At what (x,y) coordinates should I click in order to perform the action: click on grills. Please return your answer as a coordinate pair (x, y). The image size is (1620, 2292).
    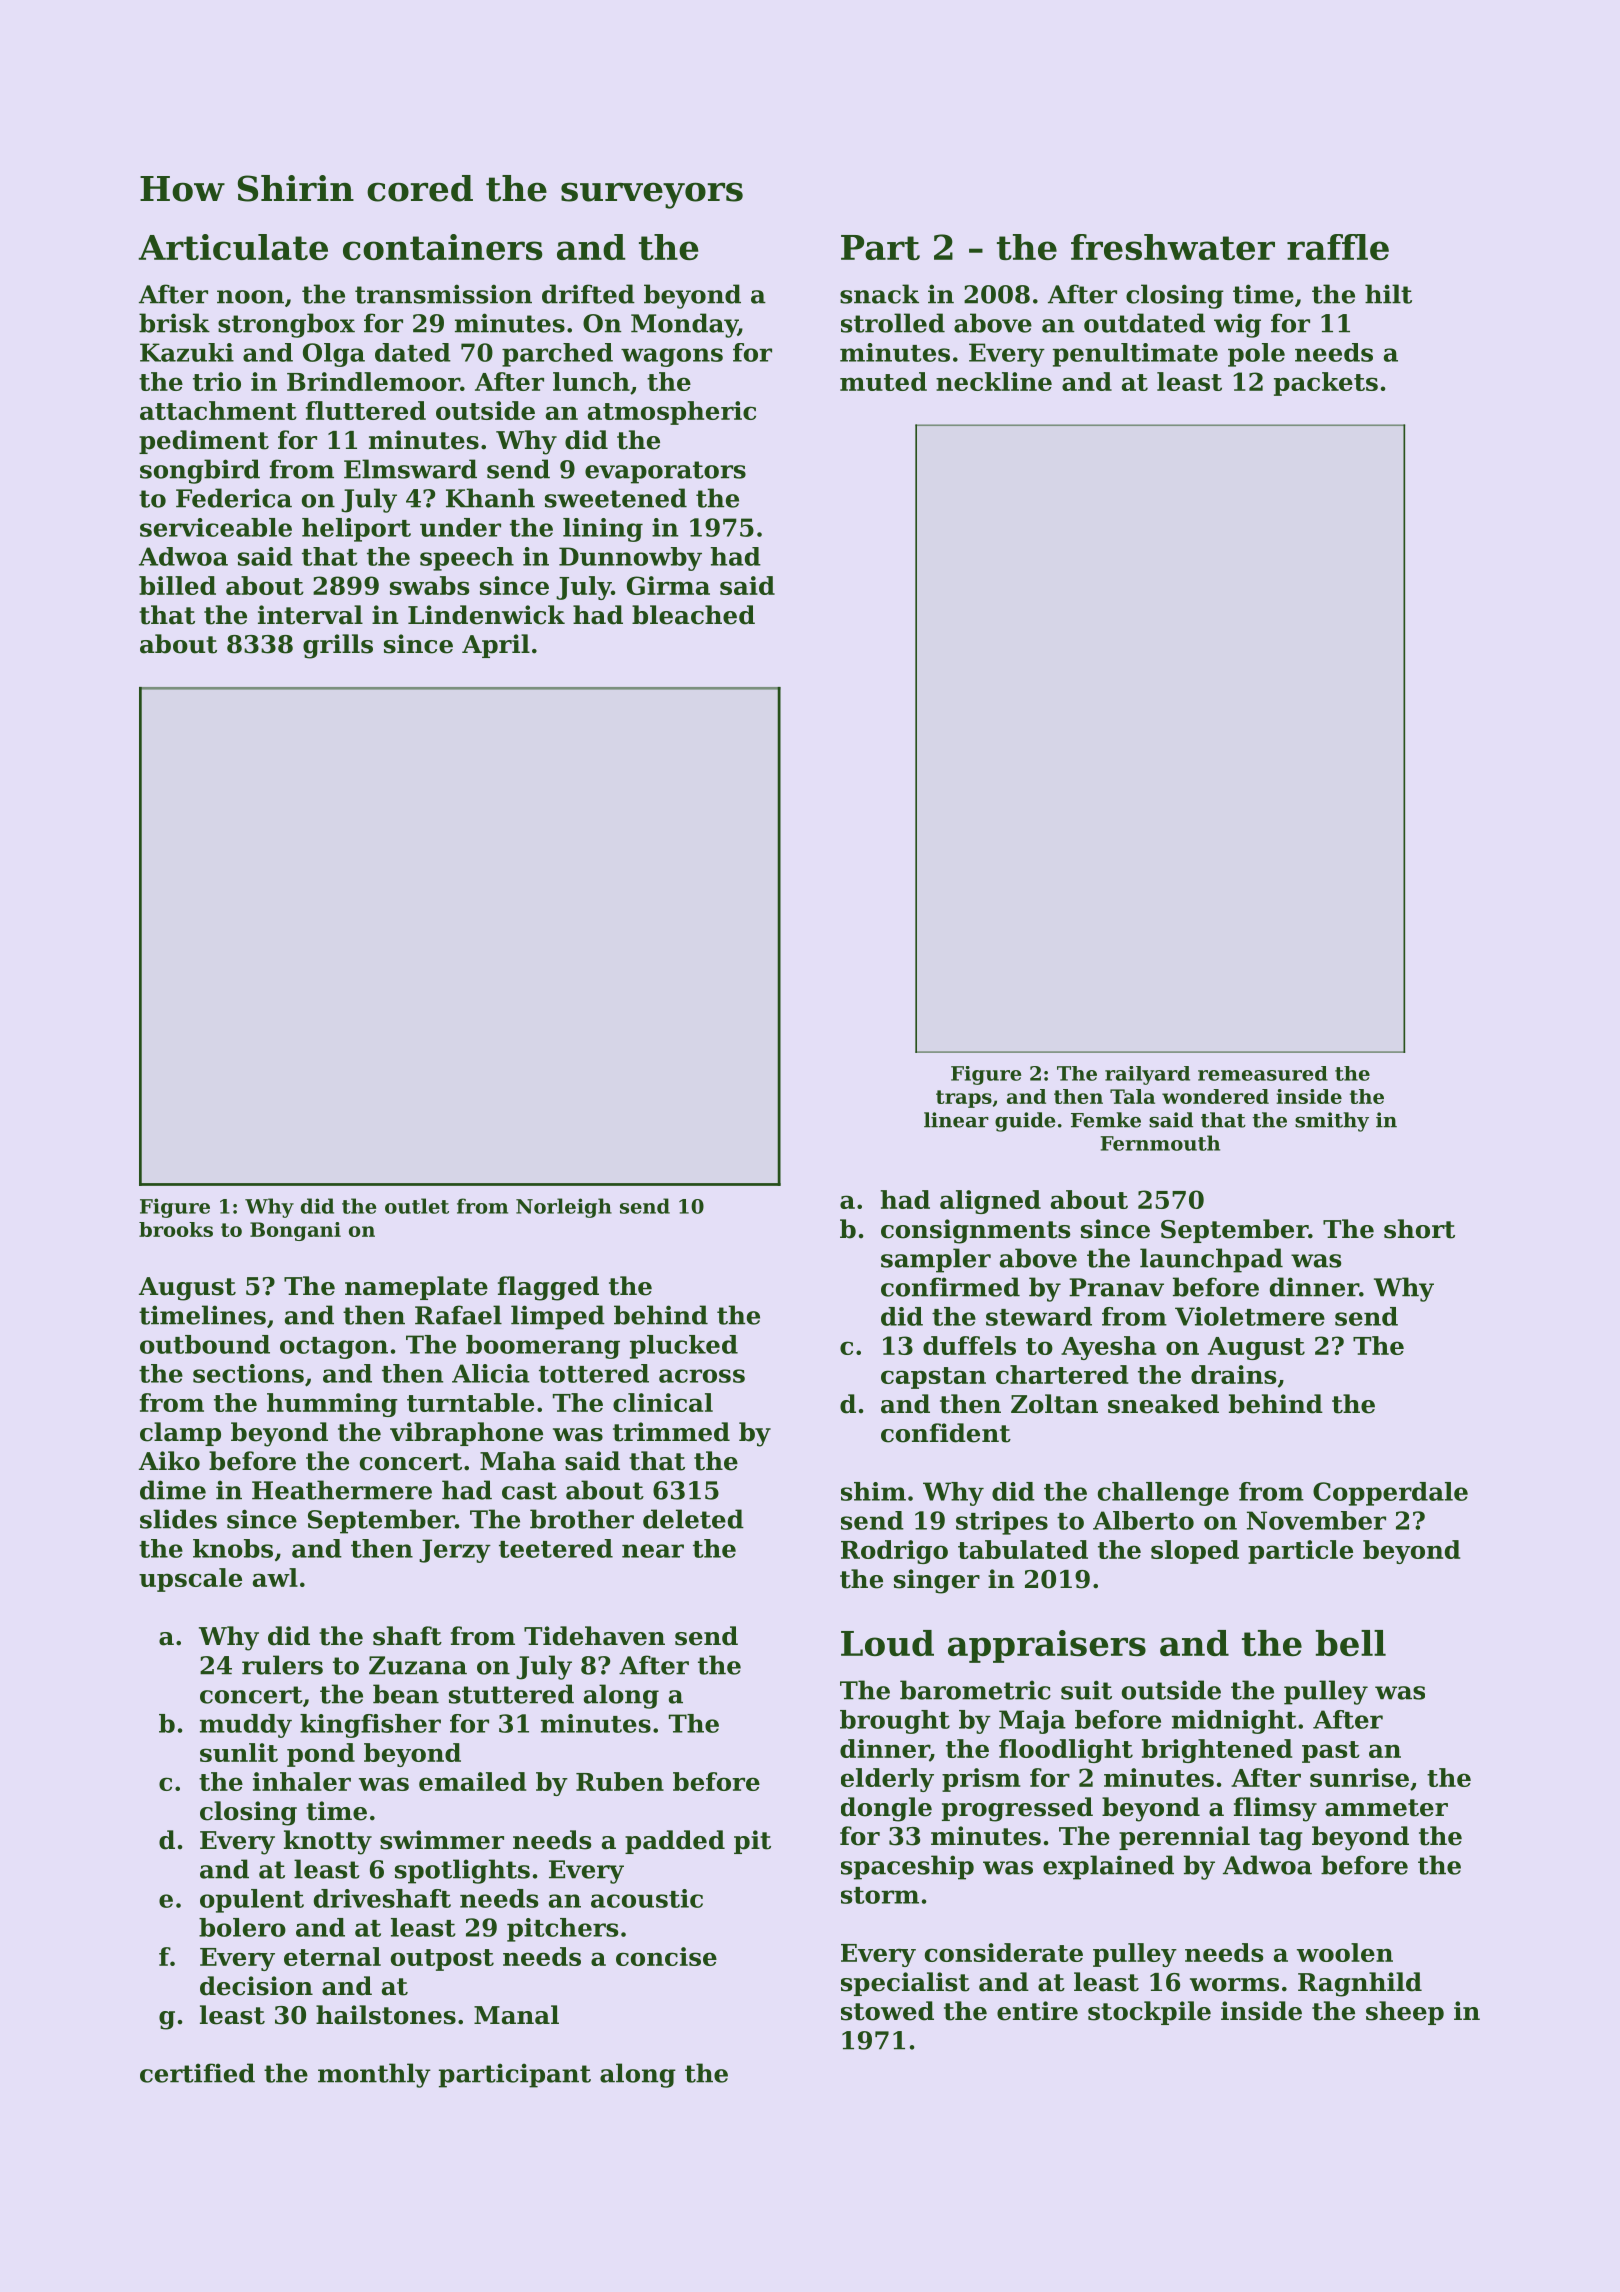
    Looking at the image, I should click on (338, 646).
